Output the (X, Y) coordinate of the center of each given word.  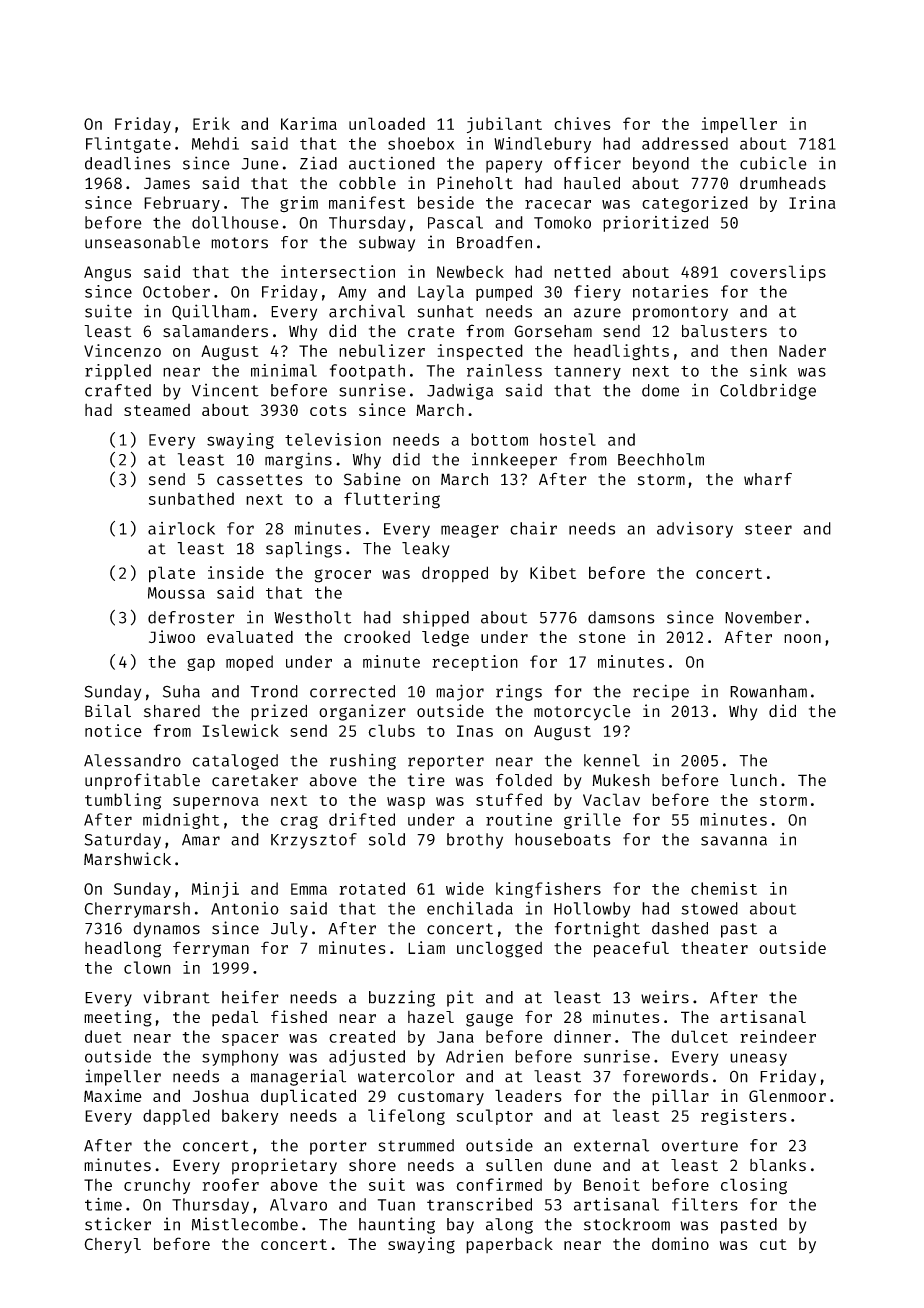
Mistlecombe (245, 1224)
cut (773, 1244)
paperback (509, 1245)
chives (582, 123)
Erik (211, 123)
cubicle (773, 163)
